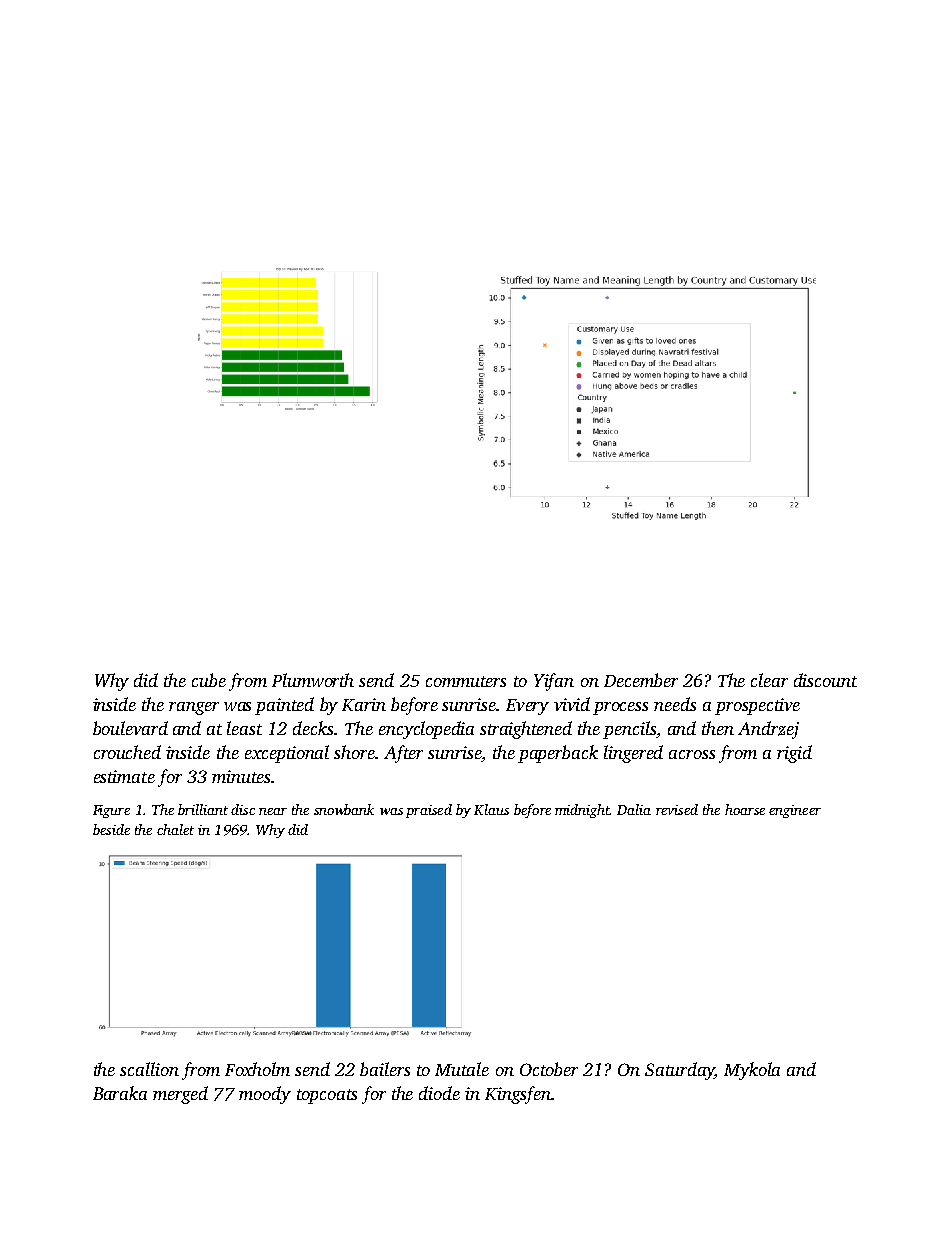 This document has height=1233, width=952. I want to click on Mutale, so click(462, 1069).
